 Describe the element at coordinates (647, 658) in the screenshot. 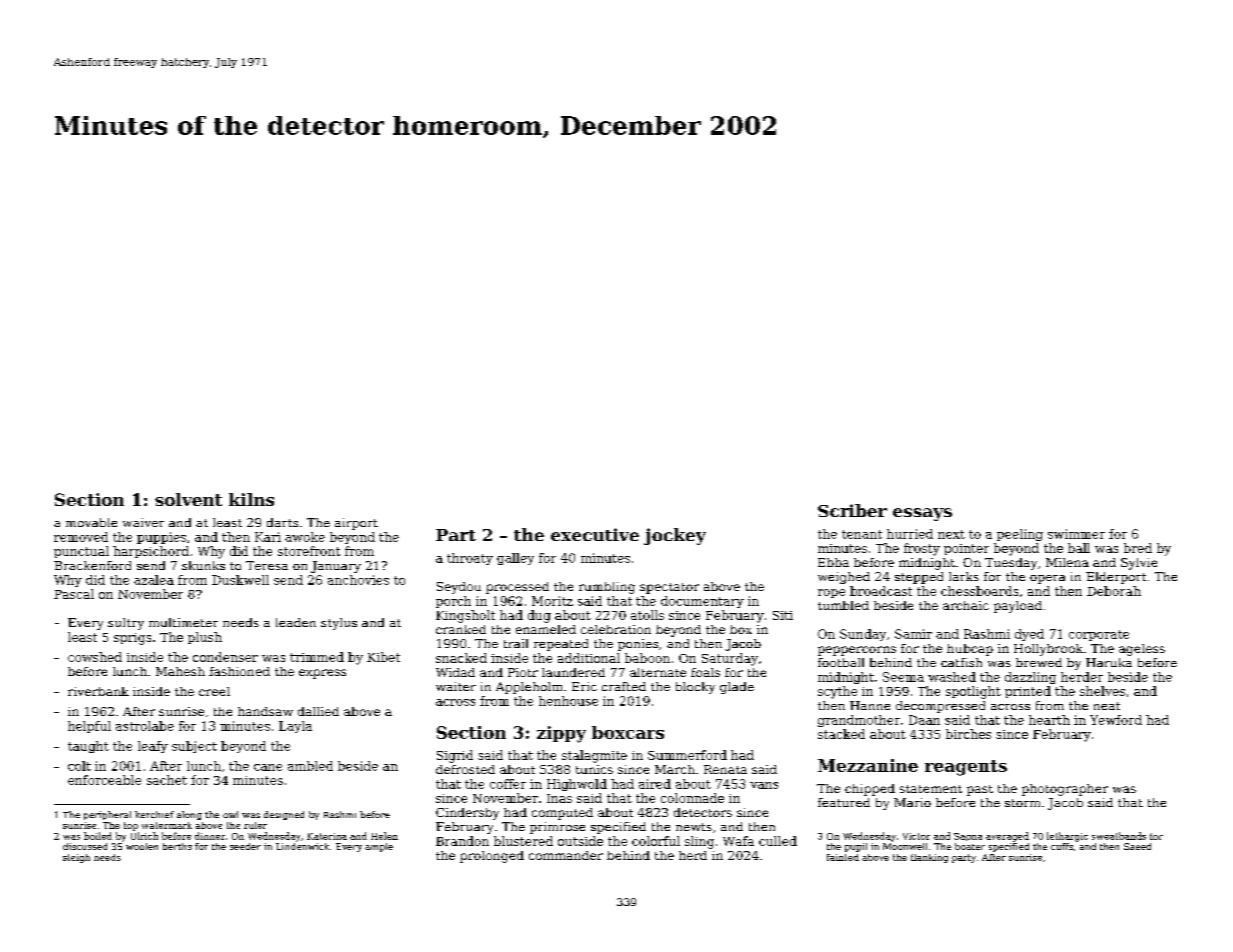

I see `baboon` at that location.
